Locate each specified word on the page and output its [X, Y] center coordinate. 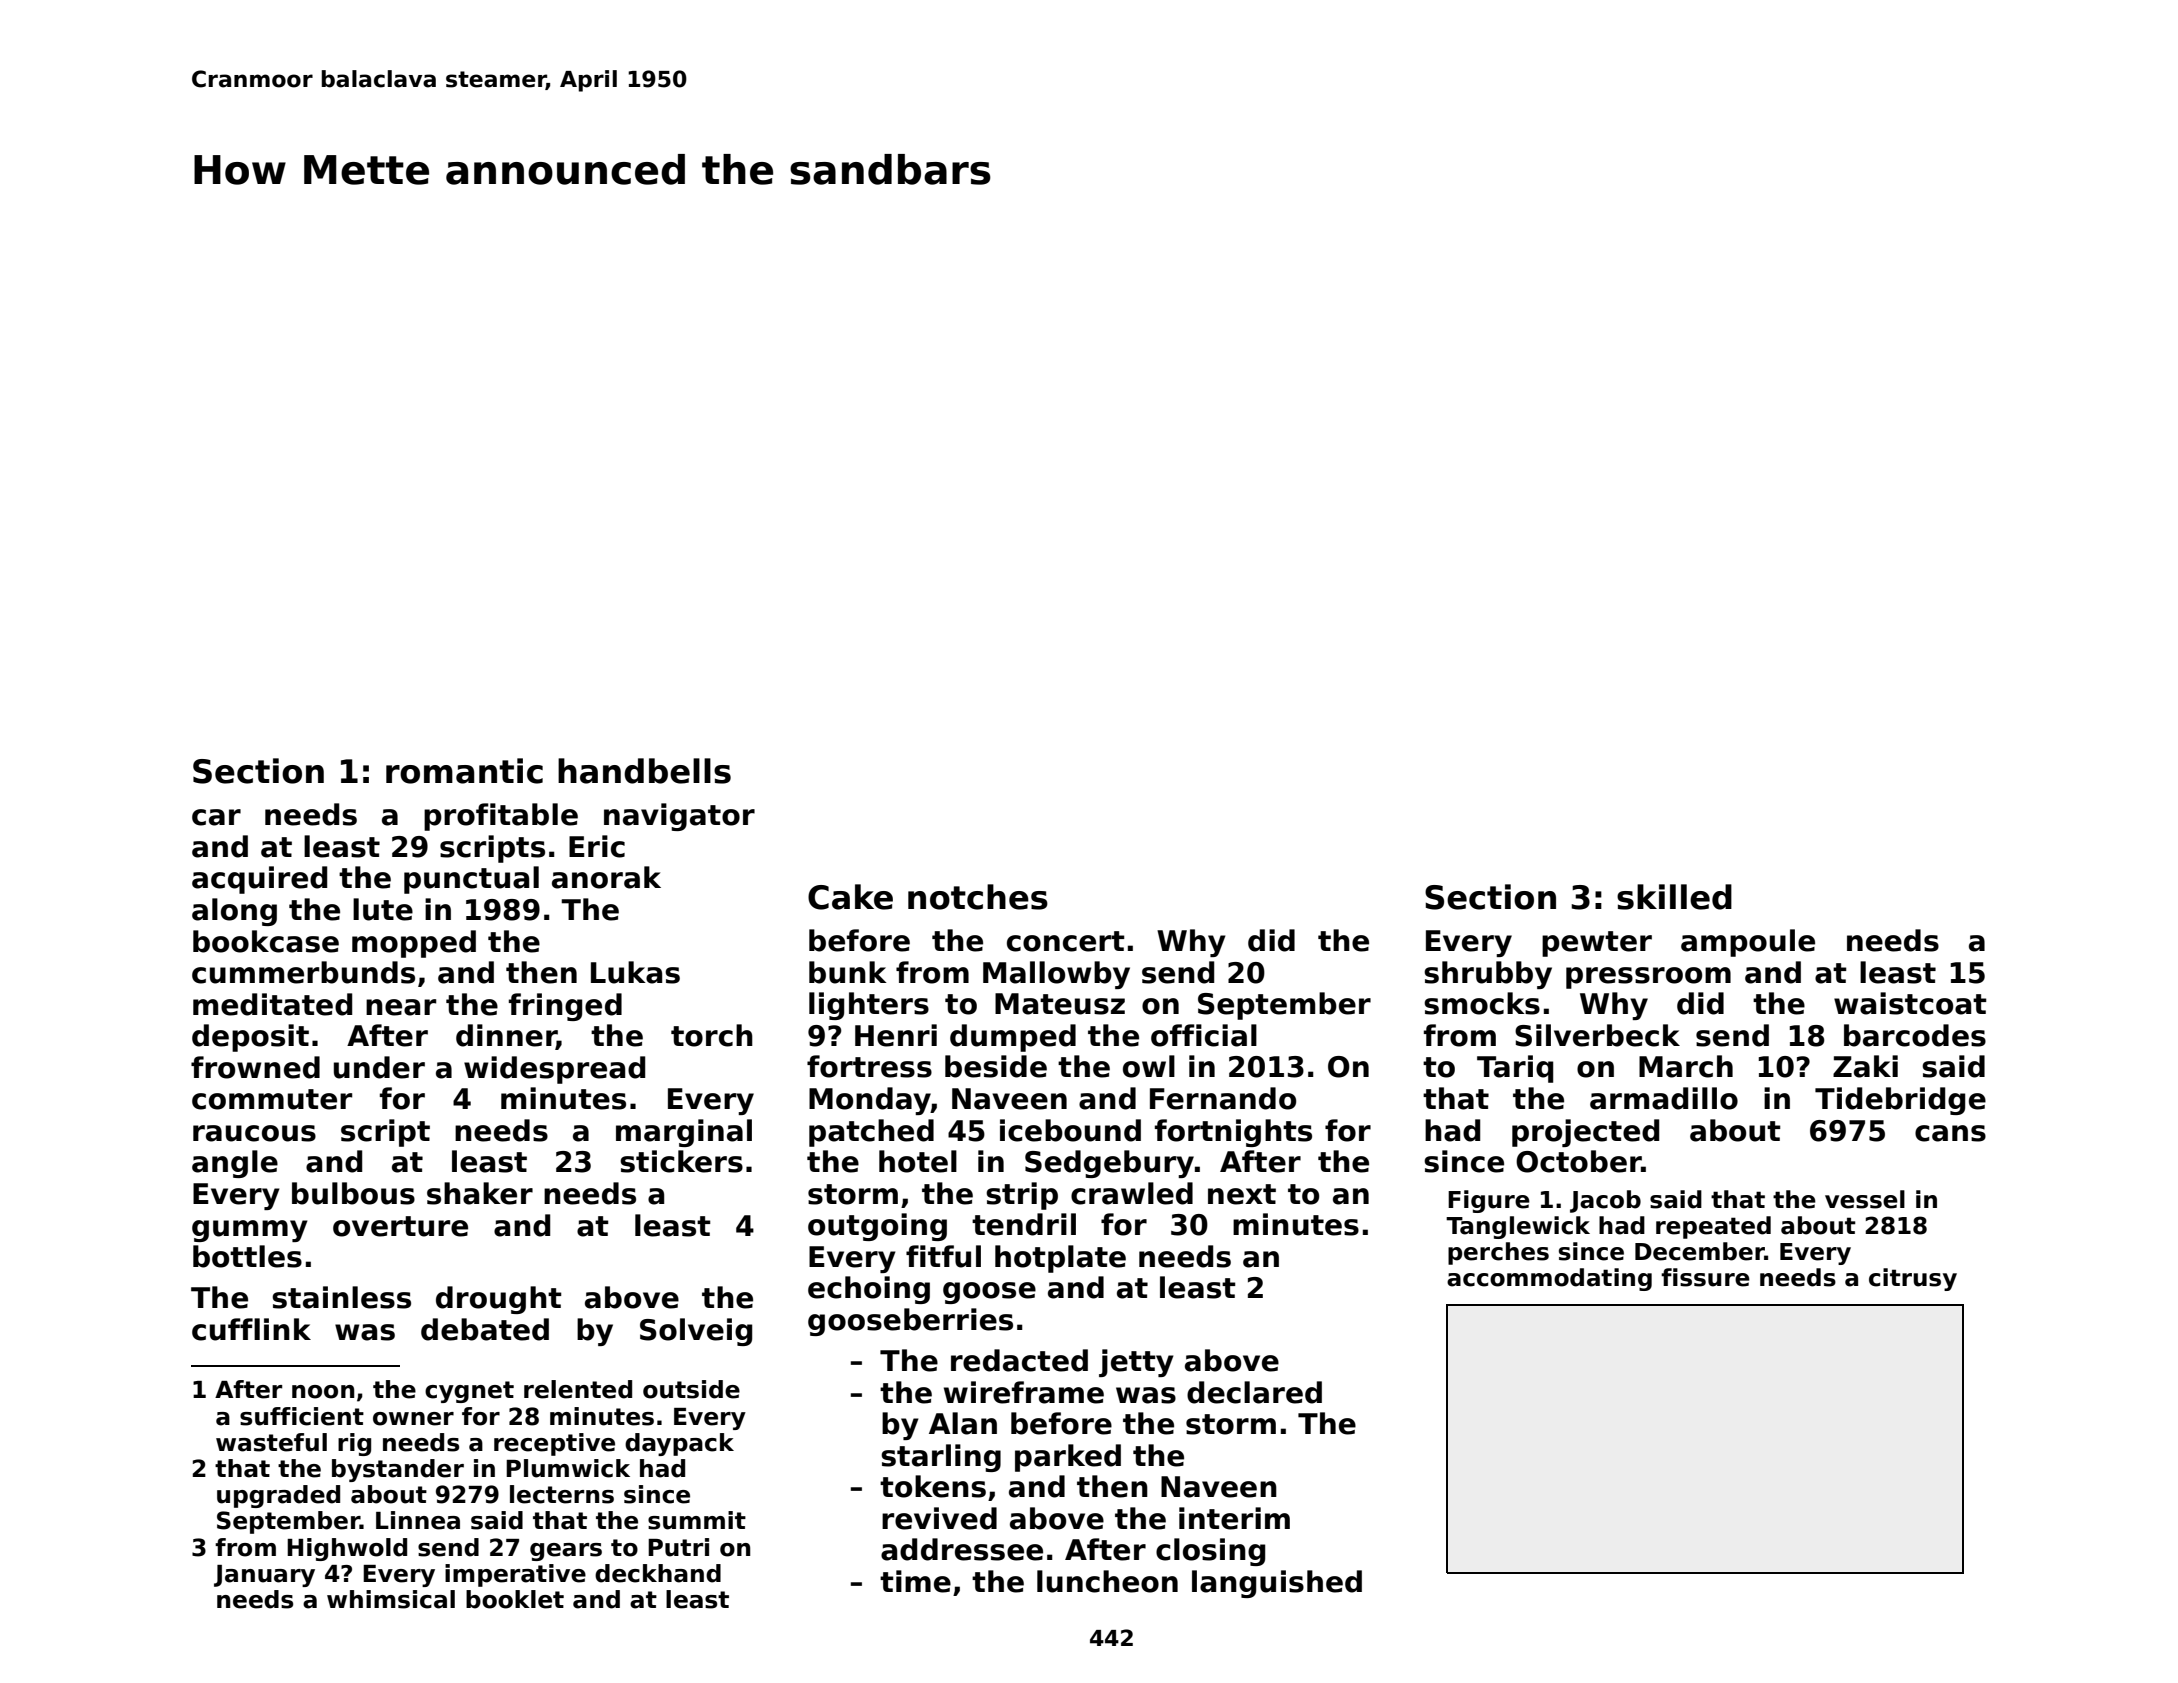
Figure [1489, 1201]
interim [1234, 1518]
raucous [254, 1133]
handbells [644, 771]
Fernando [1223, 1098]
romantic [464, 771]
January [264, 1576]
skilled [1674, 897]
